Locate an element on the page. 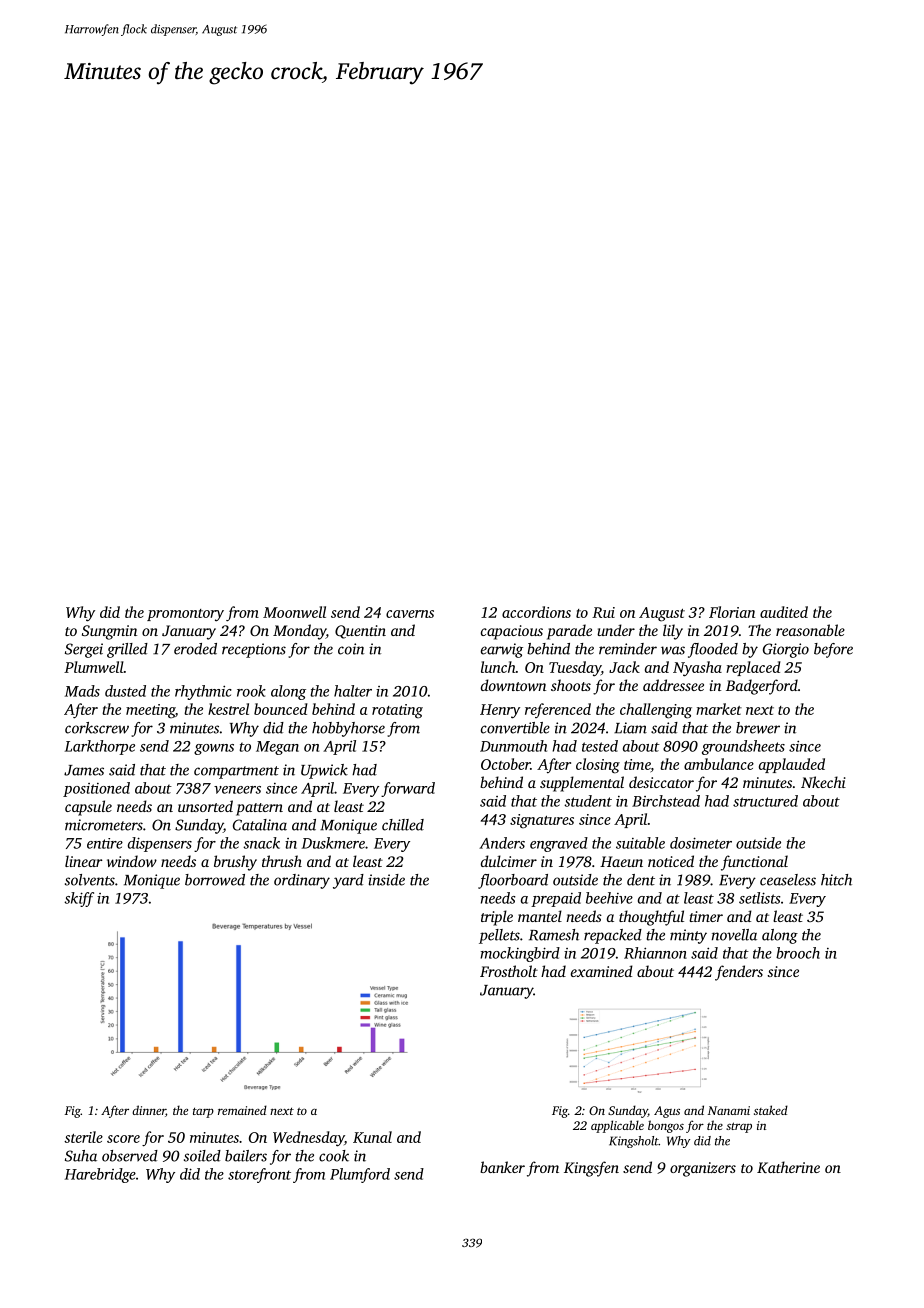 This image has width=924, height=1308. setlists is located at coordinates (759, 898).
